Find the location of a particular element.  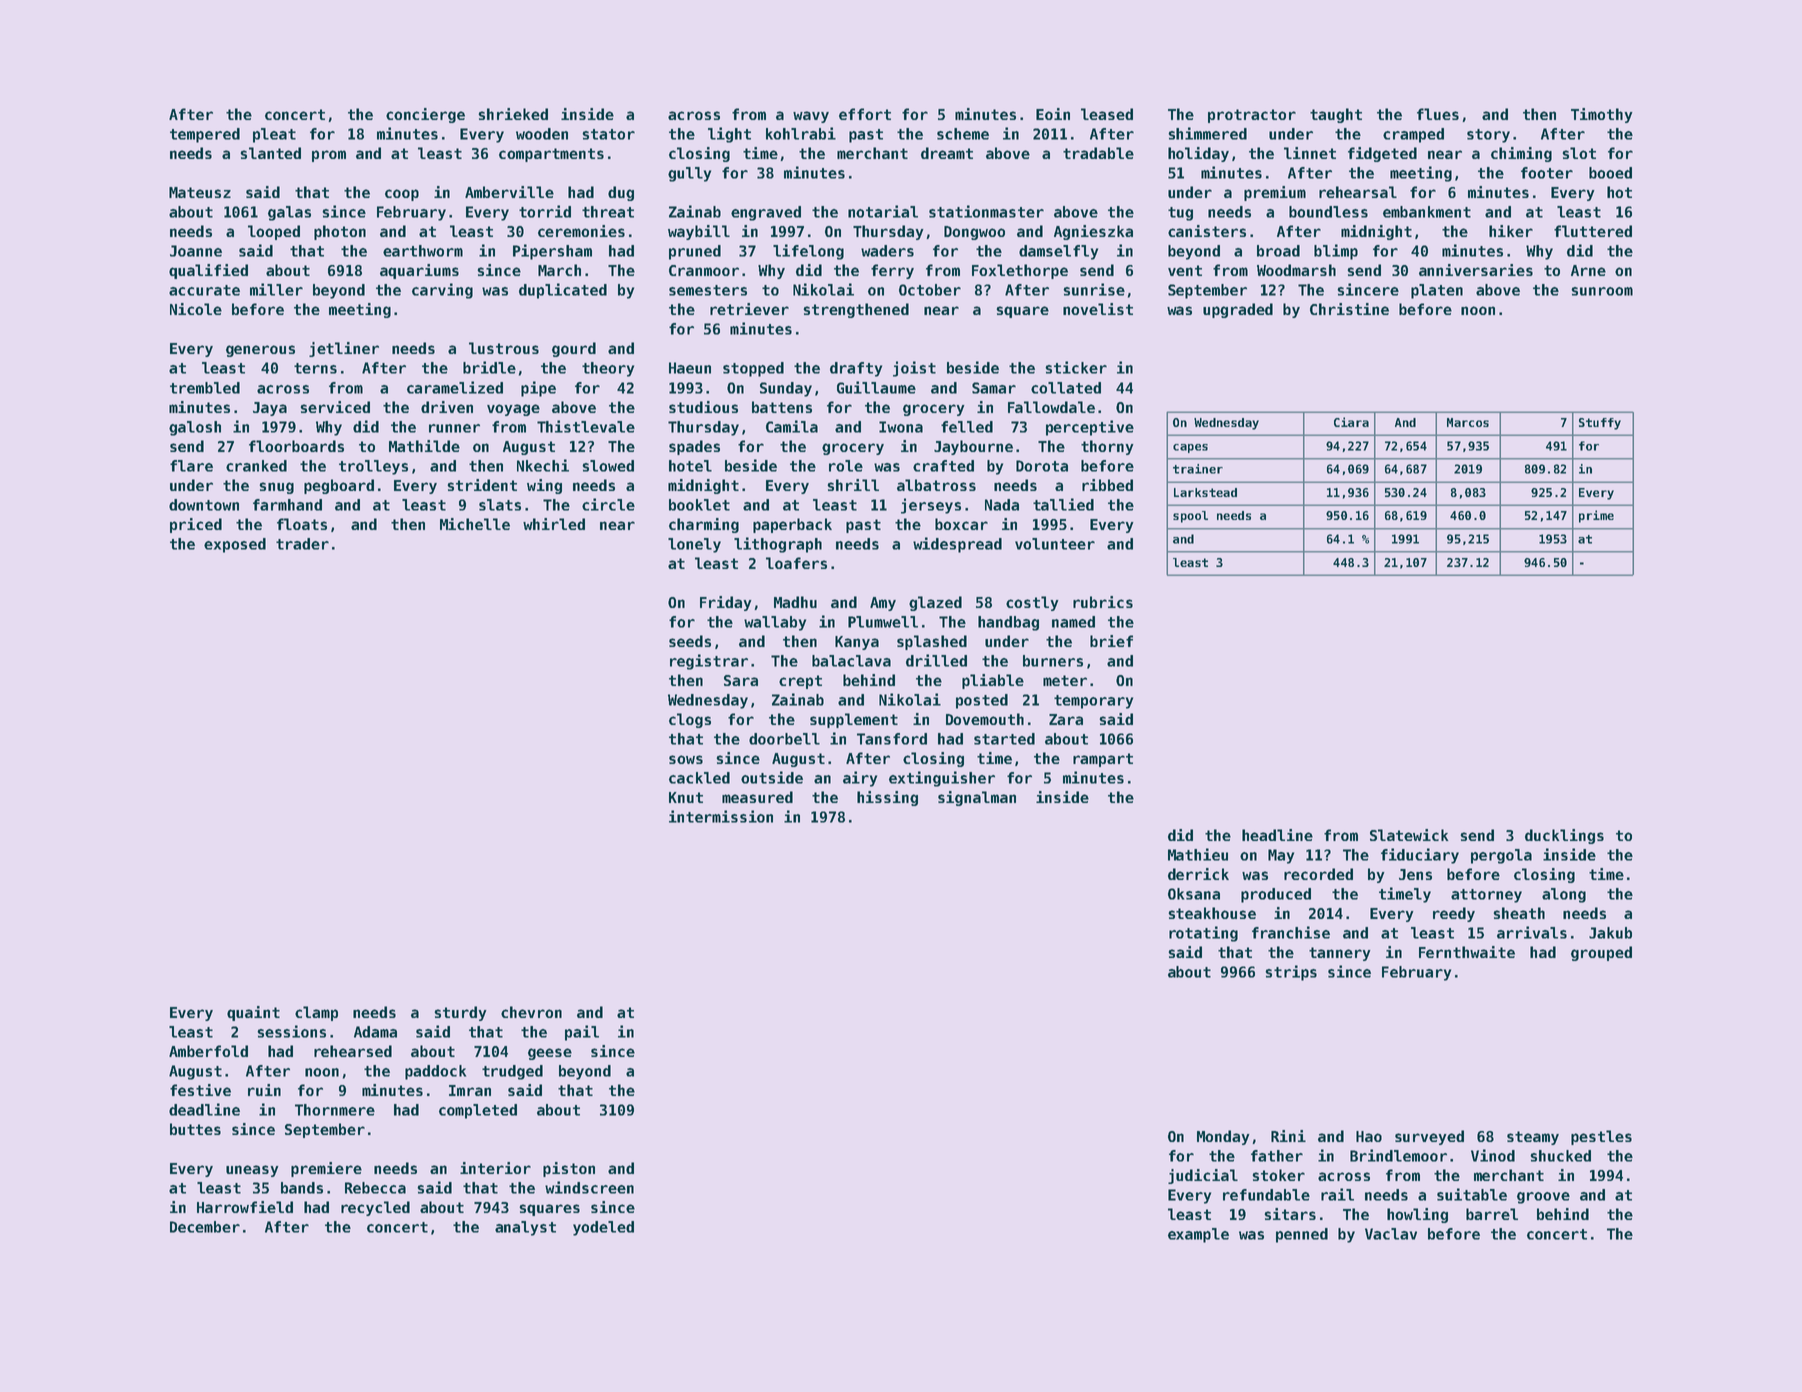

Foxlethorpe is located at coordinates (1020, 271).
